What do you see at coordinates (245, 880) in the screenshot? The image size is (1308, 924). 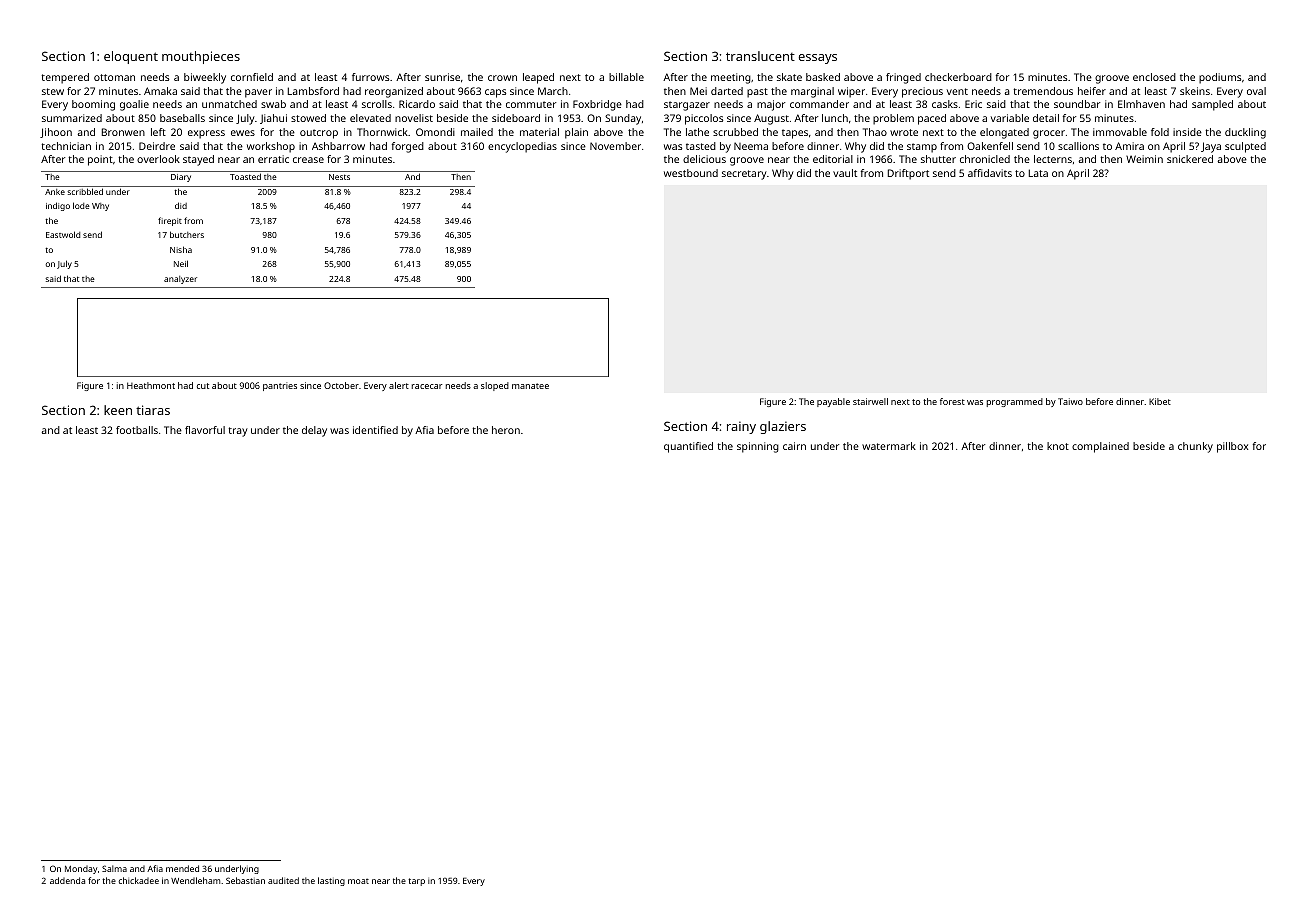 I see `Sebastian` at bounding box center [245, 880].
